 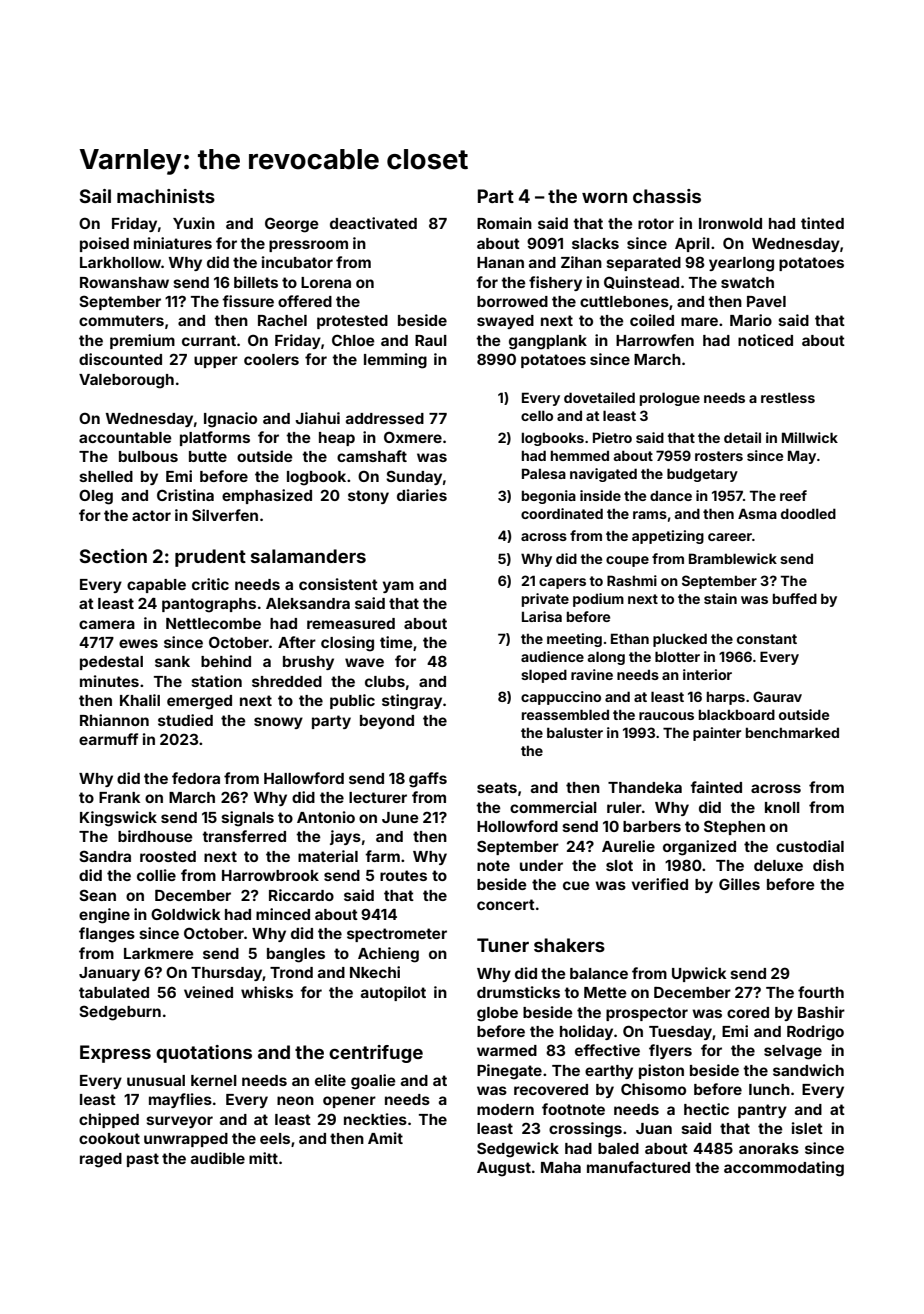 What do you see at coordinates (349, 1102) in the screenshot?
I see `opener` at bounding box center [349, 1102].
